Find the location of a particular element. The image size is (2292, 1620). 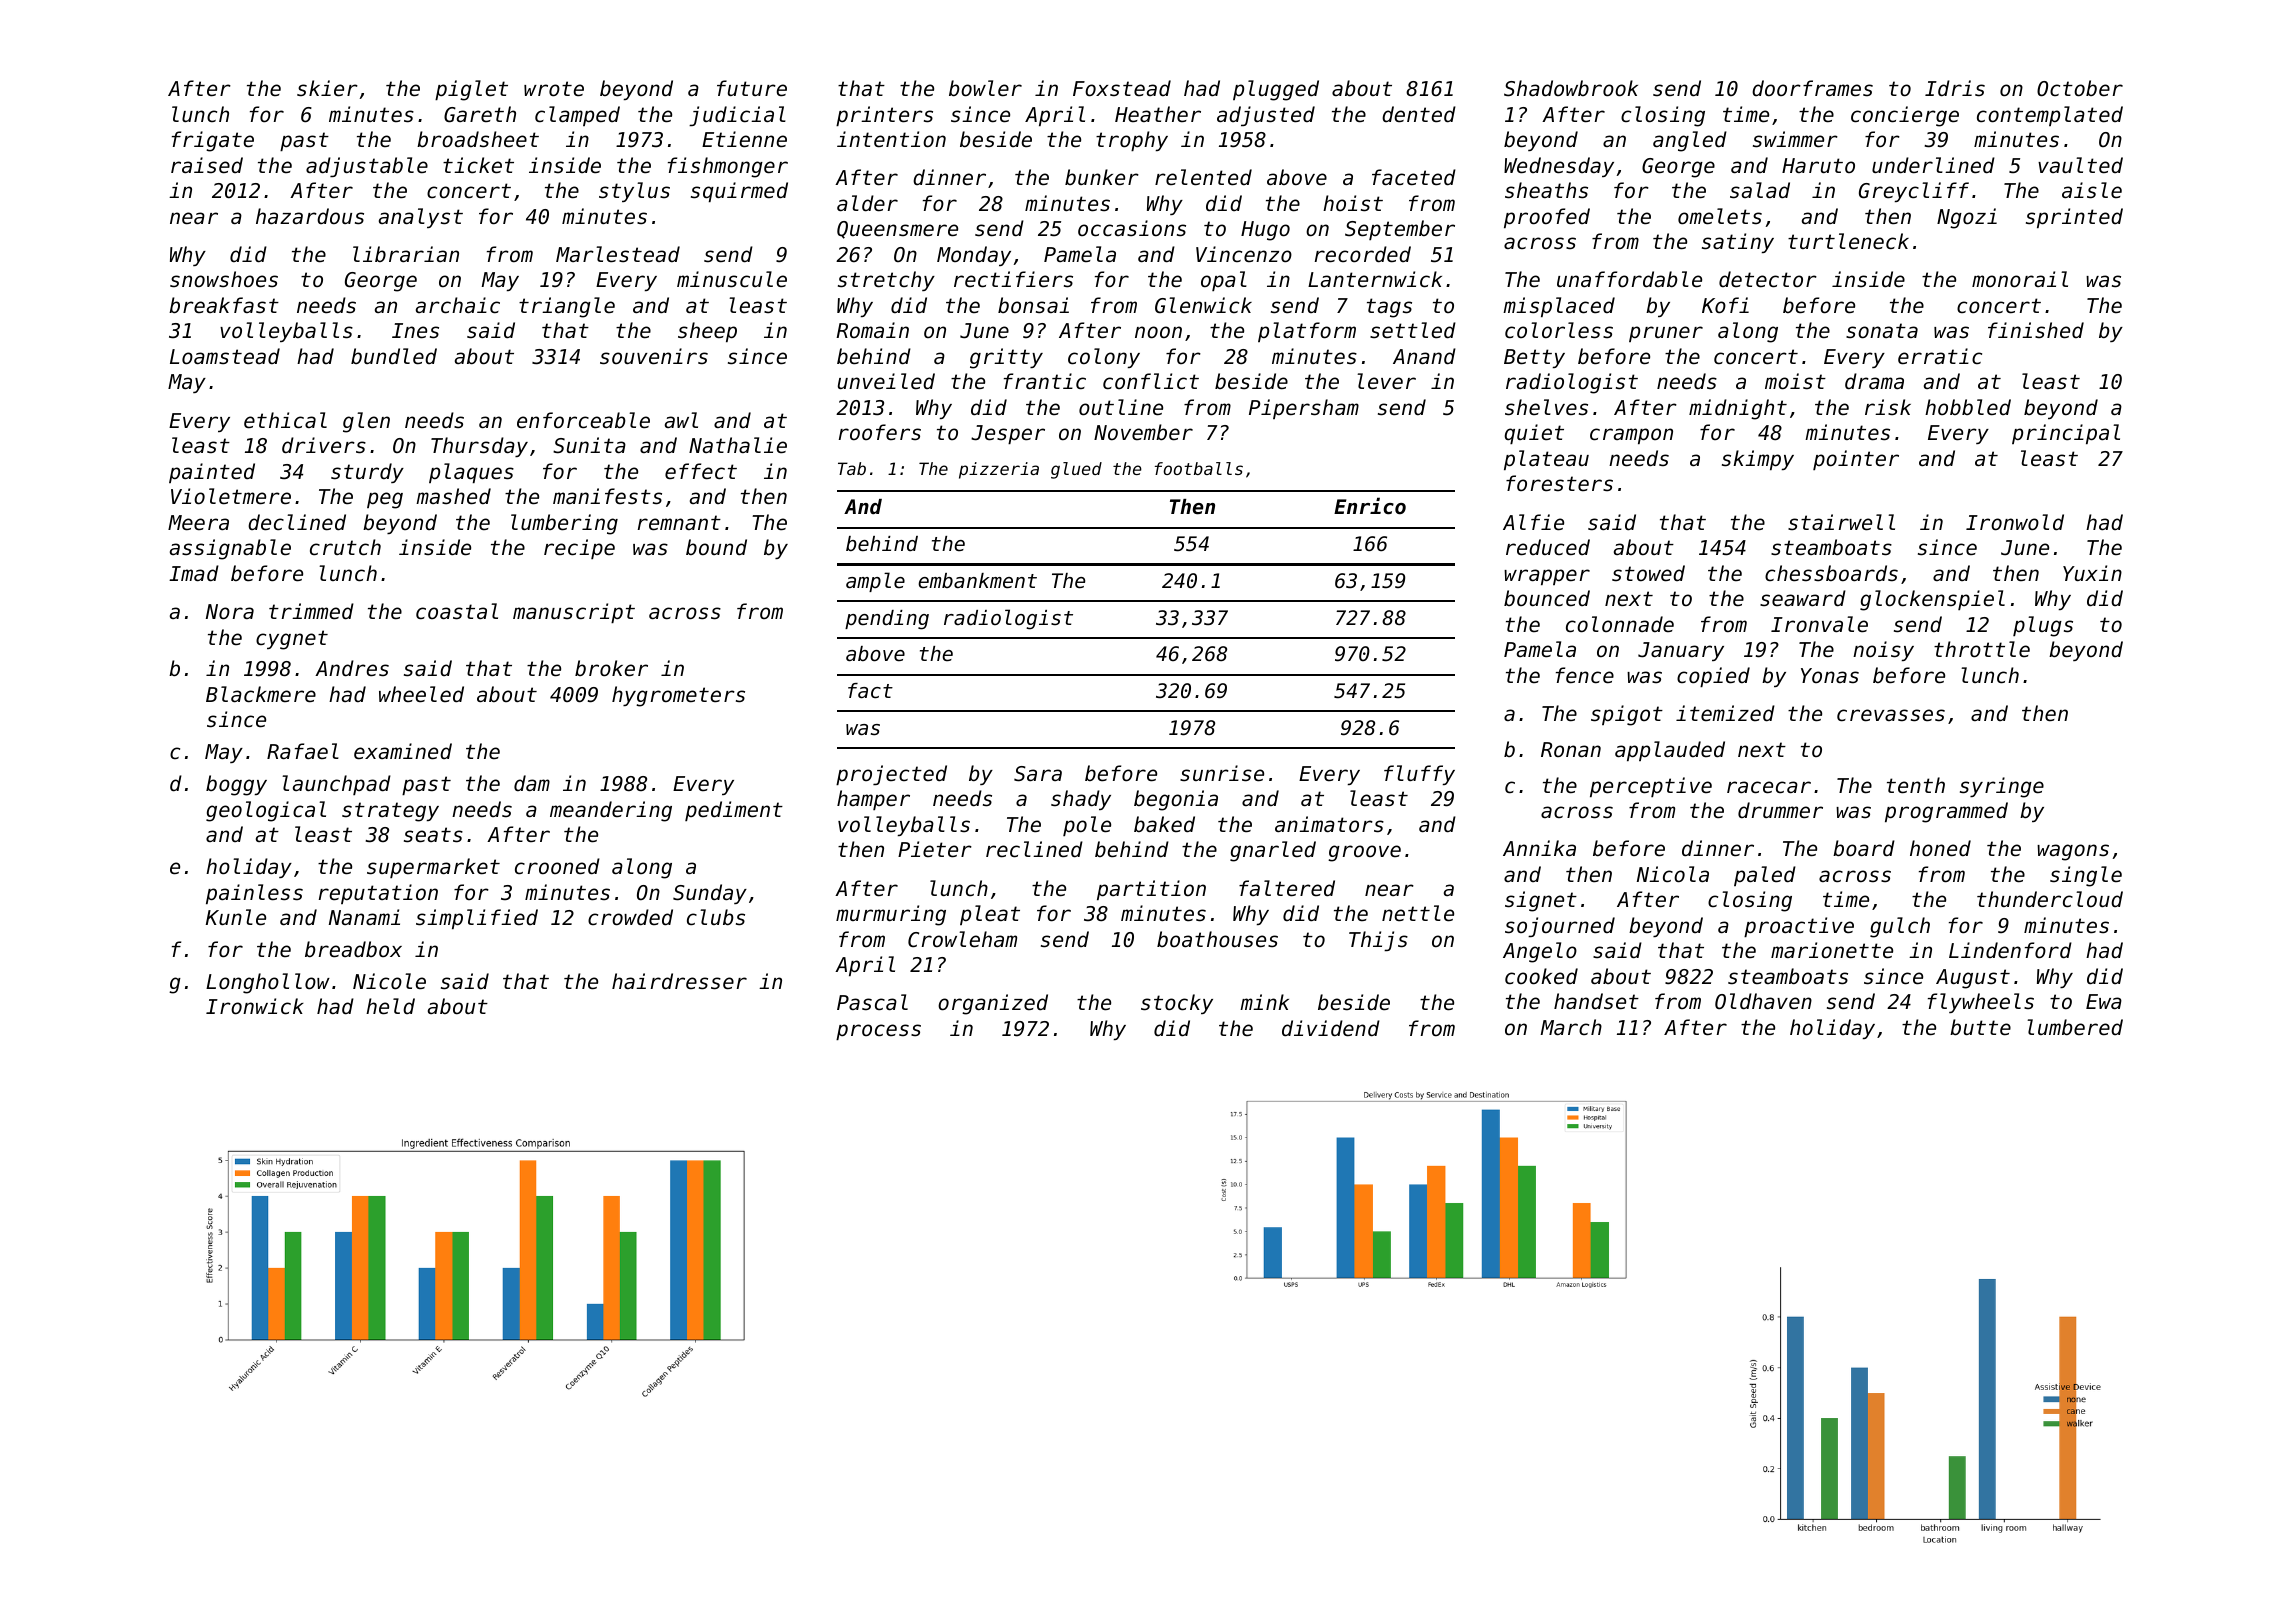

ethical is located at coordinates (285, 420).
